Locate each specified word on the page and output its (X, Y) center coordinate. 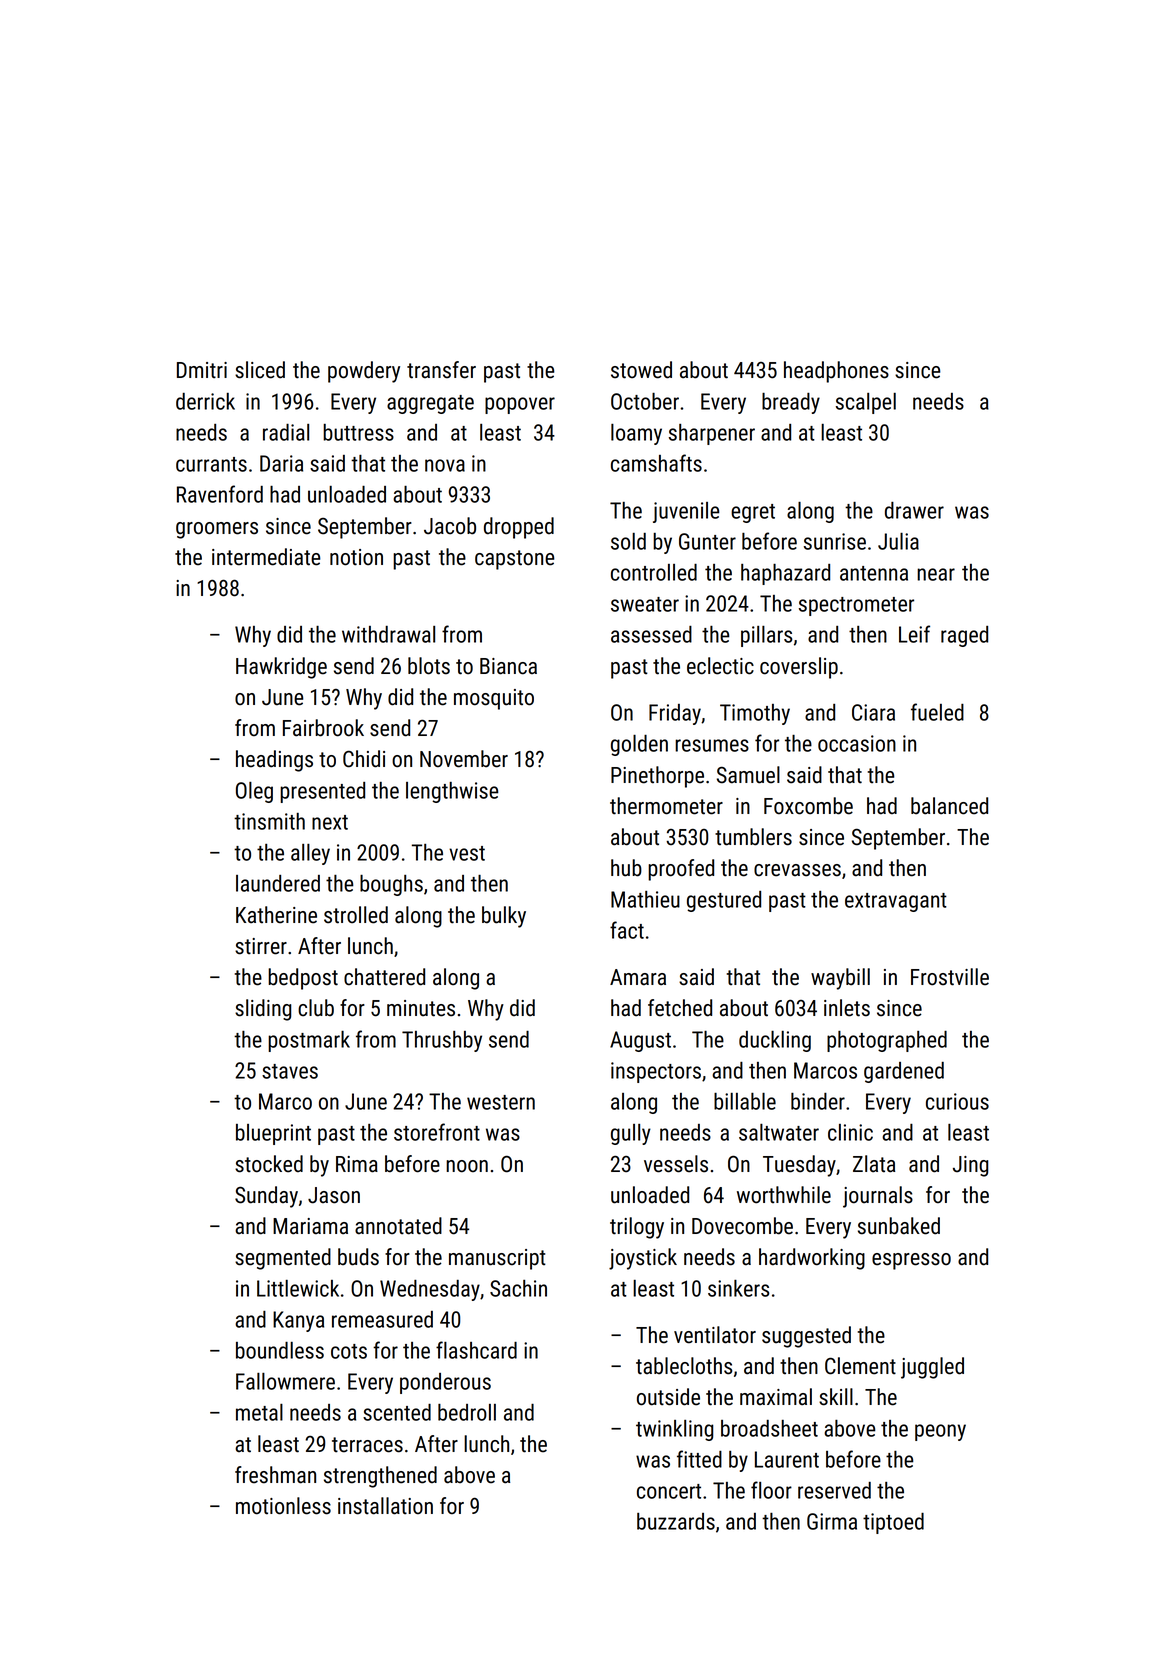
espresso (911, 1261)
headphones (836, 372)
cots (349, 1351)
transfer (441, 370)
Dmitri (202, 370)
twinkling (674, 1430)
